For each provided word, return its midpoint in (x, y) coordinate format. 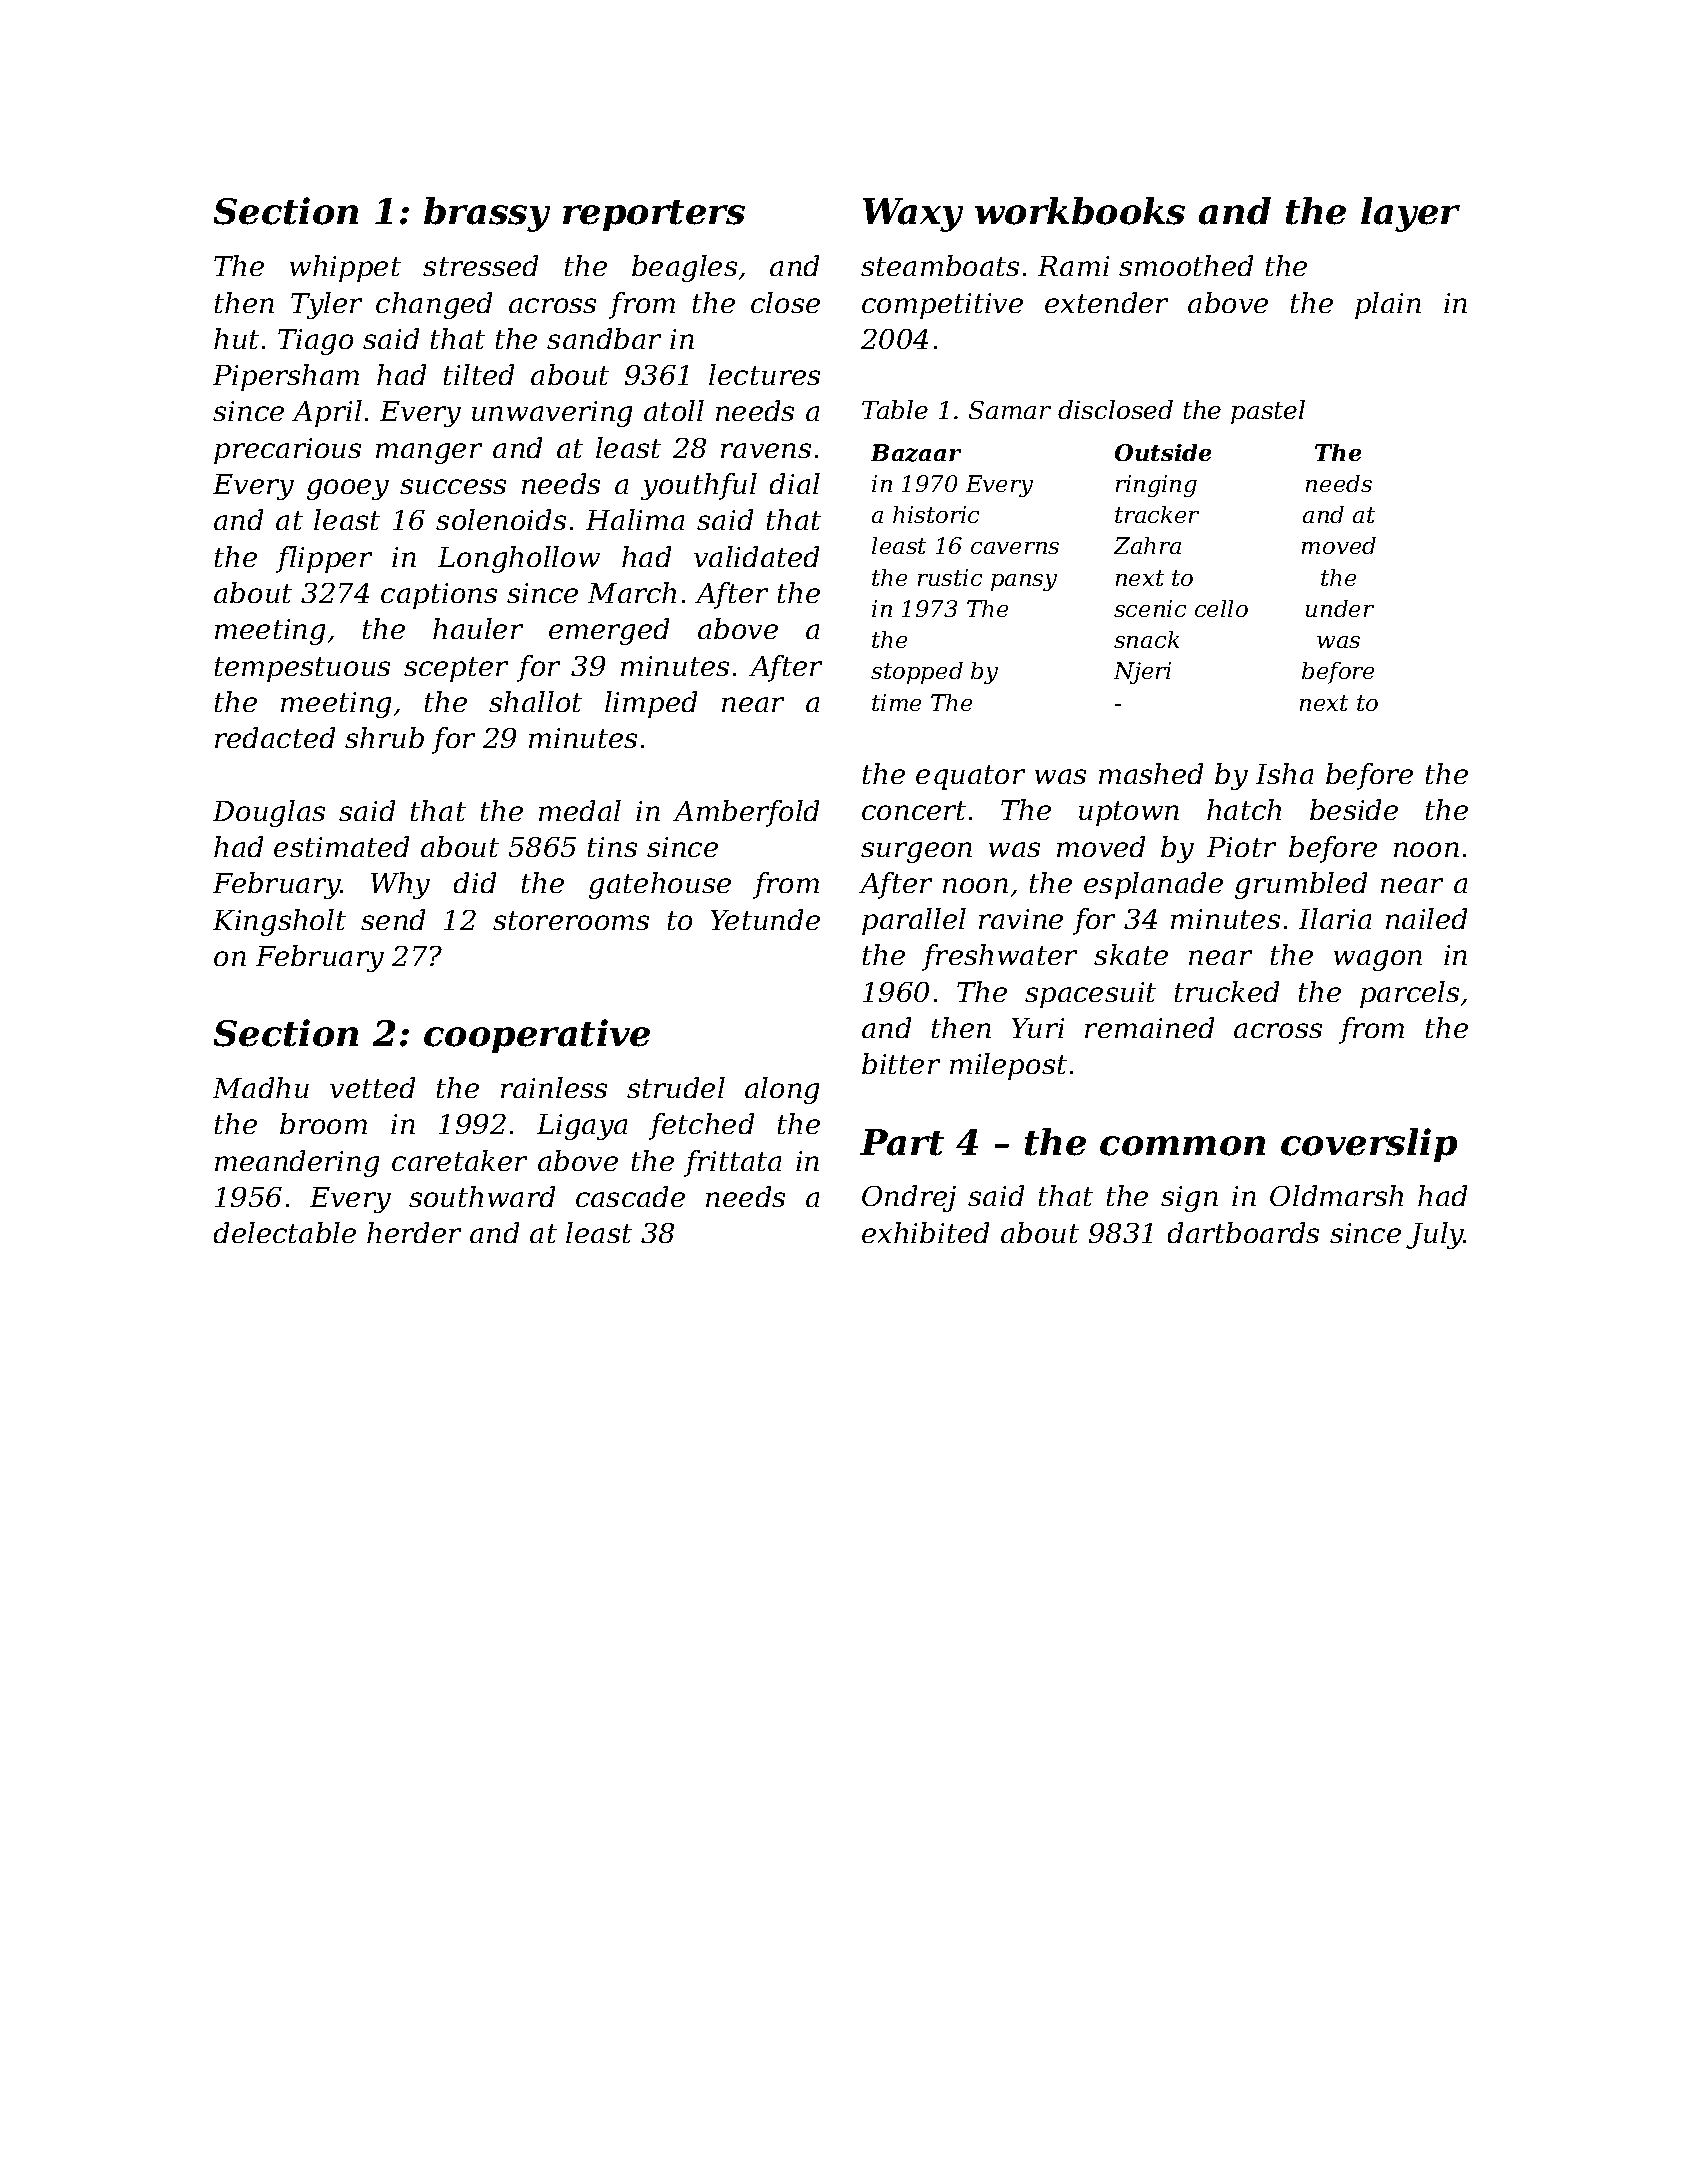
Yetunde (765, 919)
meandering (297, 1163)
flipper (324, 559)
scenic (1150, 608)
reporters (654, 215)
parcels (1409, 994)
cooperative (537, 1036)
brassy (487, 214)
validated (756, 556)
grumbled (1301, 885)
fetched (701, 1126)
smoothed (1186, 265)
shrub (384, 737)
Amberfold (746, 813)
